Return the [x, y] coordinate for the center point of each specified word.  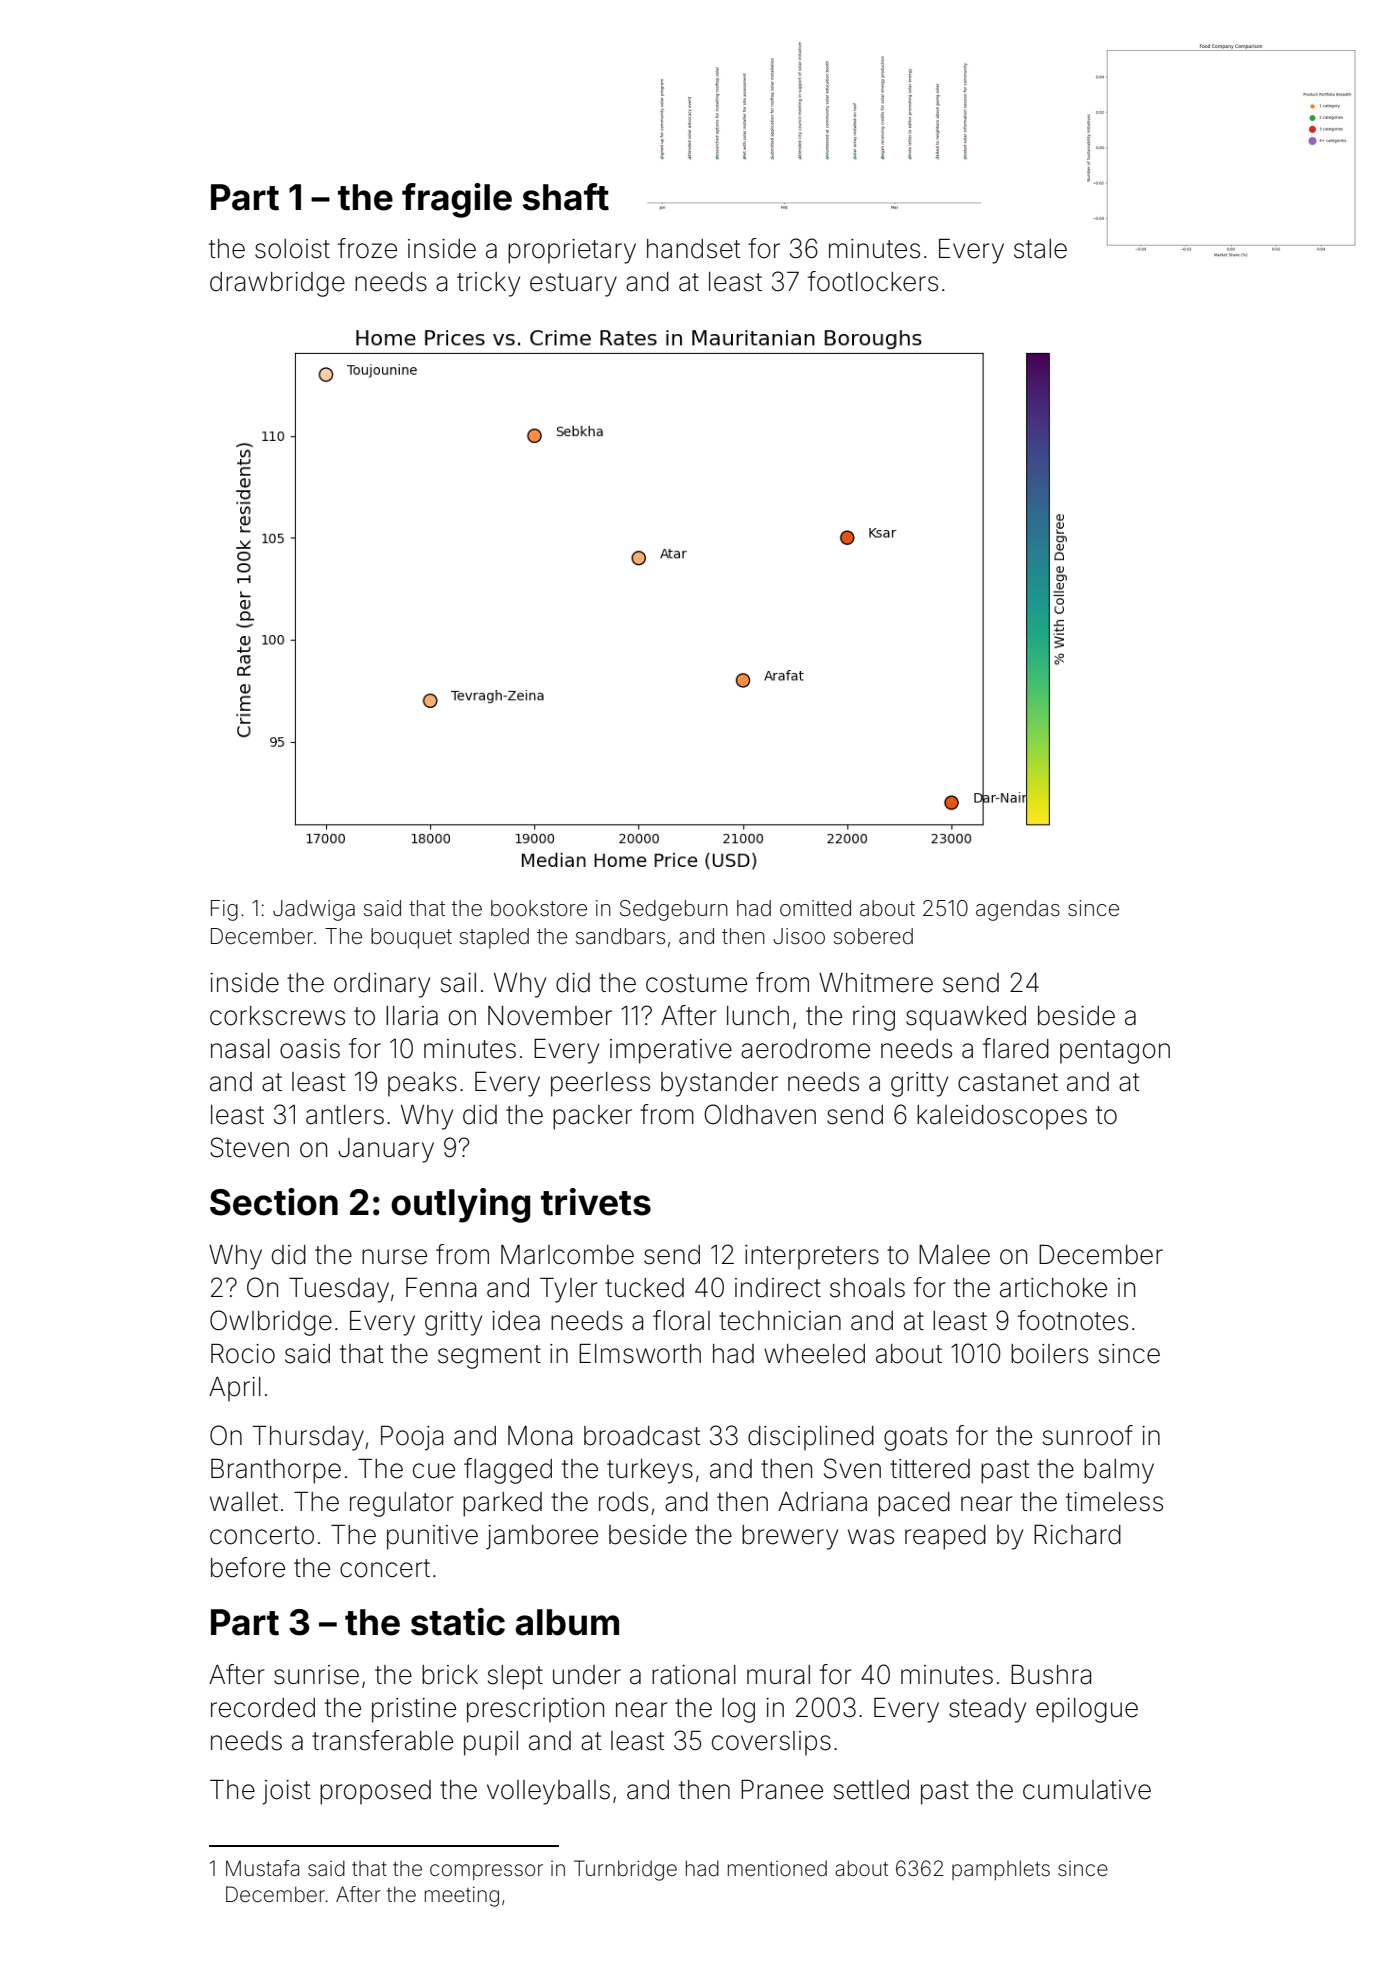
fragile [457, 200]
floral [681, 1320]
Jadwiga [314, 910]
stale [1040, 249]
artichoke [1053, 1288]
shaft [566, 197]
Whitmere [876, 983]
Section [274, 1202]
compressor [486, 1872]
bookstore [539, 908]
